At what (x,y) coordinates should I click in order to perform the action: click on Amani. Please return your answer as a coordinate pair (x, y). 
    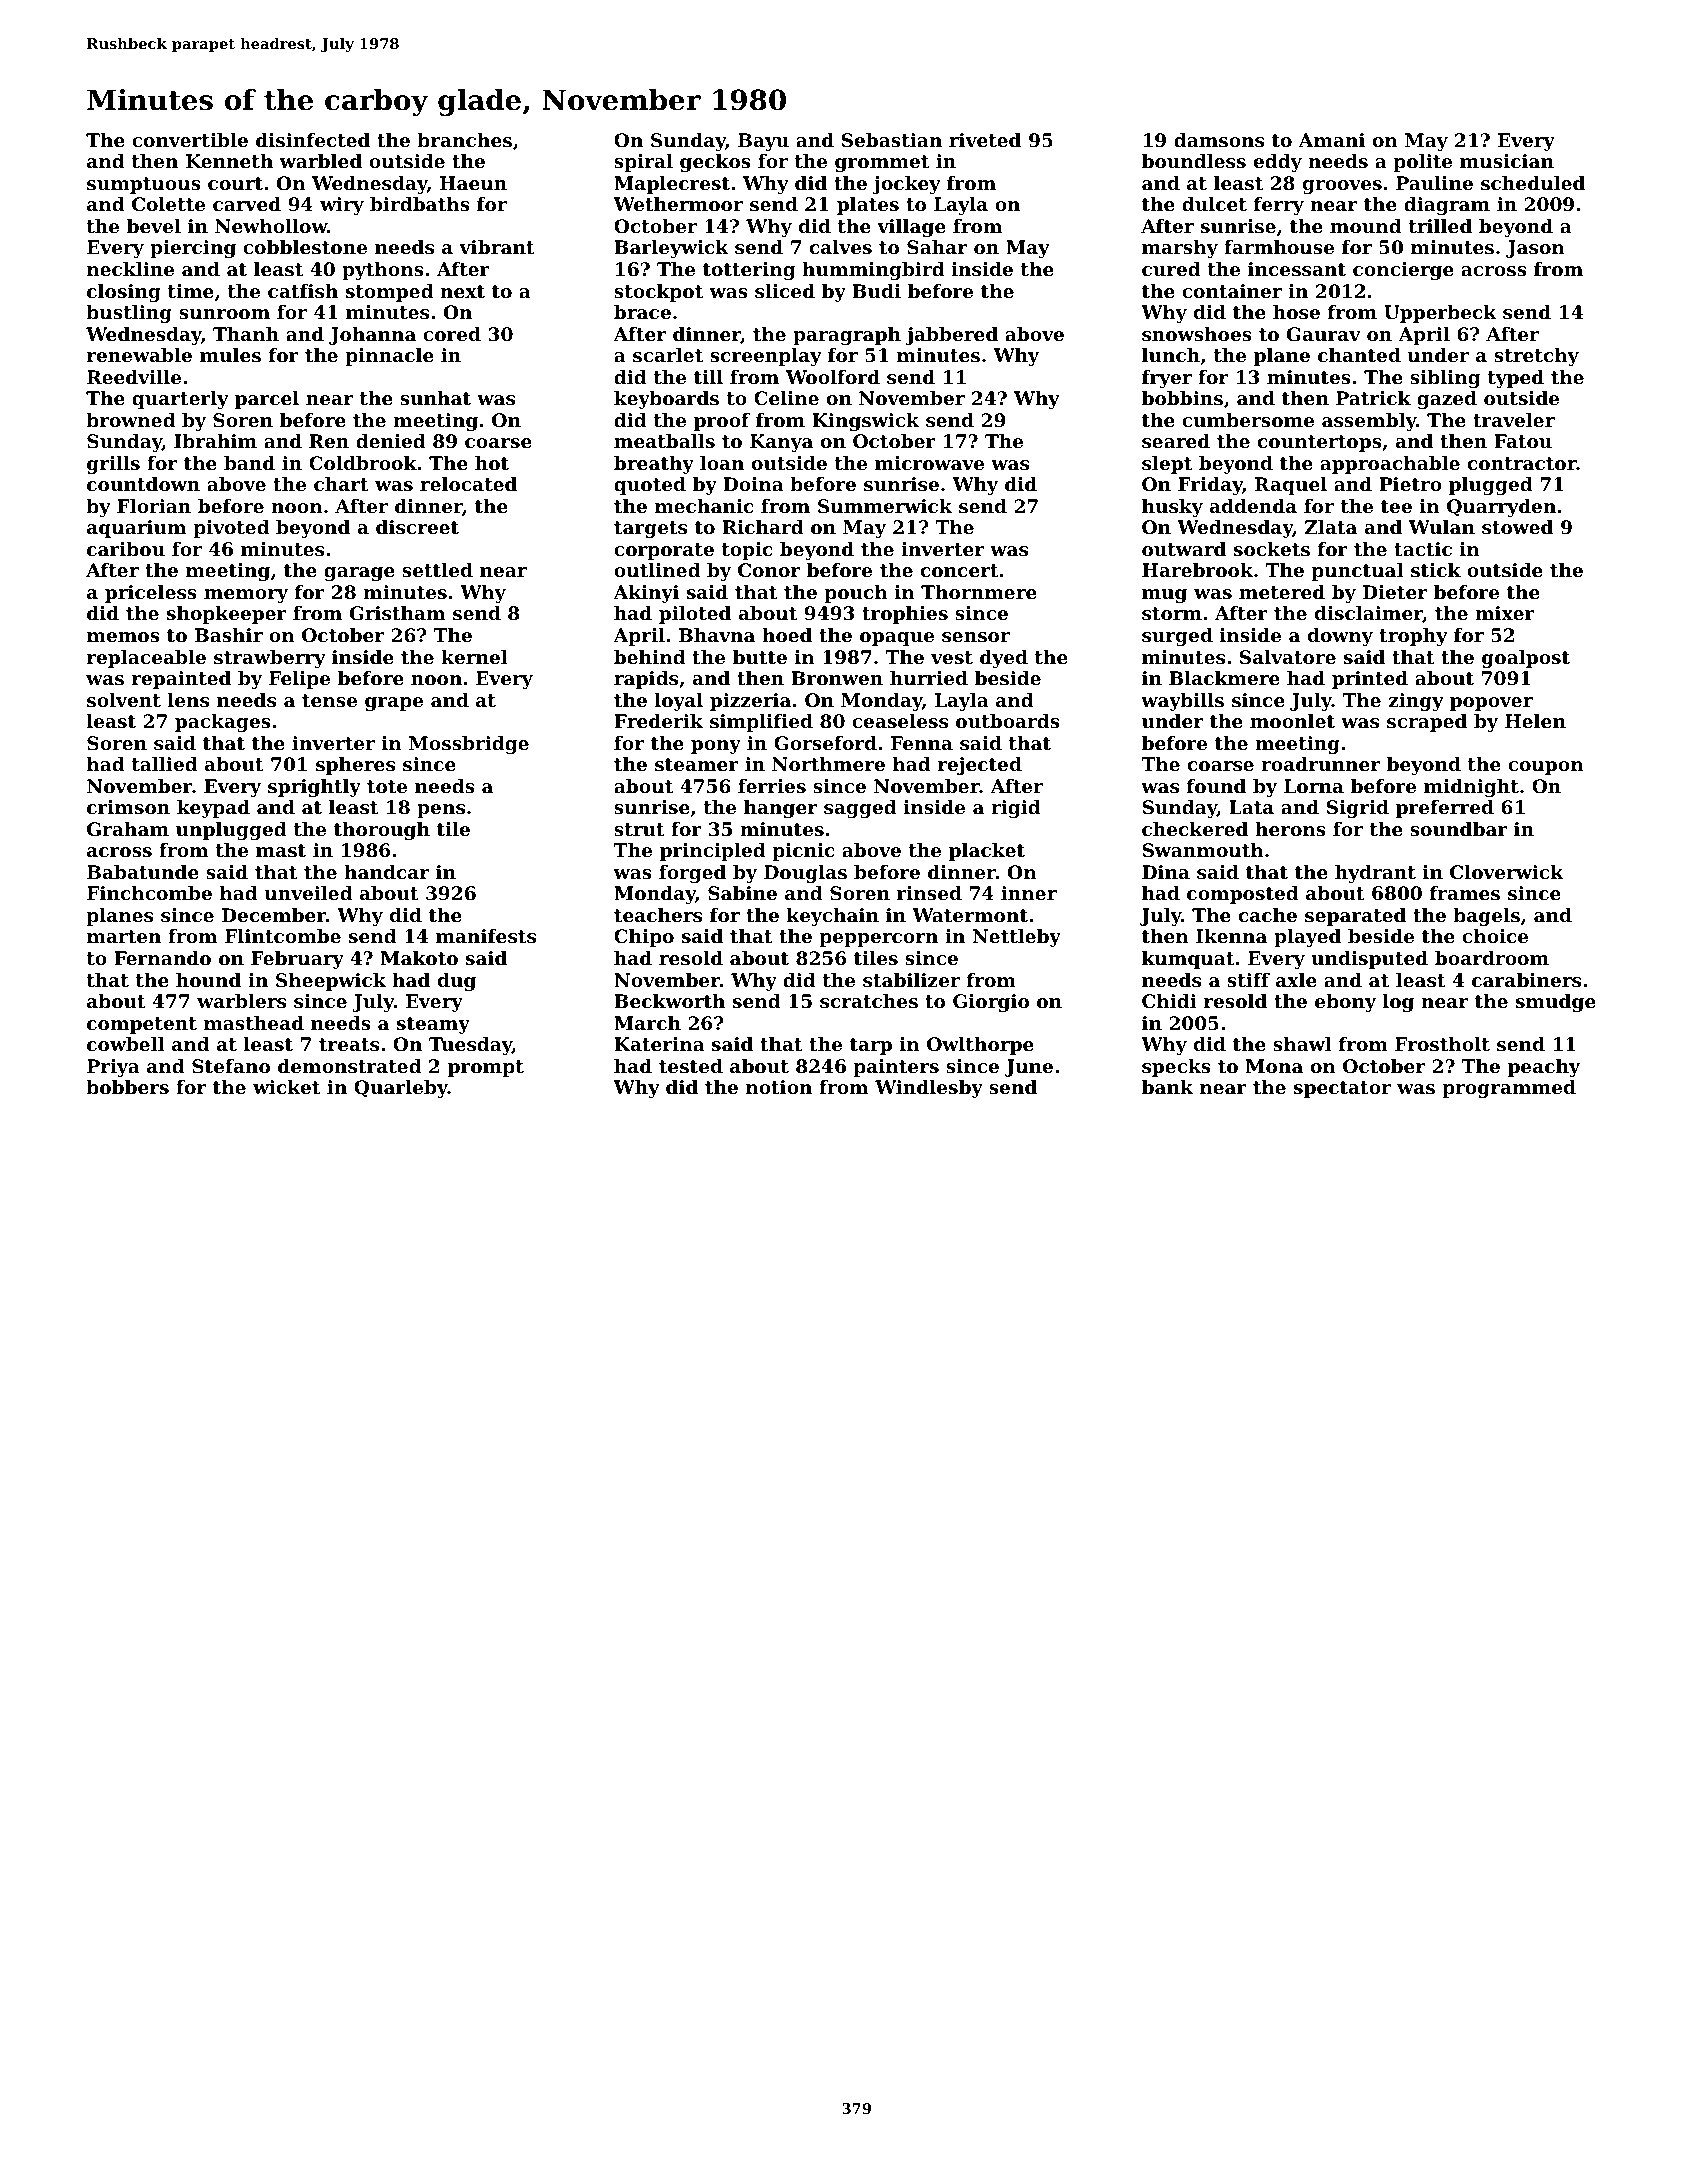
    Looking at the image, I should click on (1331, 140).
